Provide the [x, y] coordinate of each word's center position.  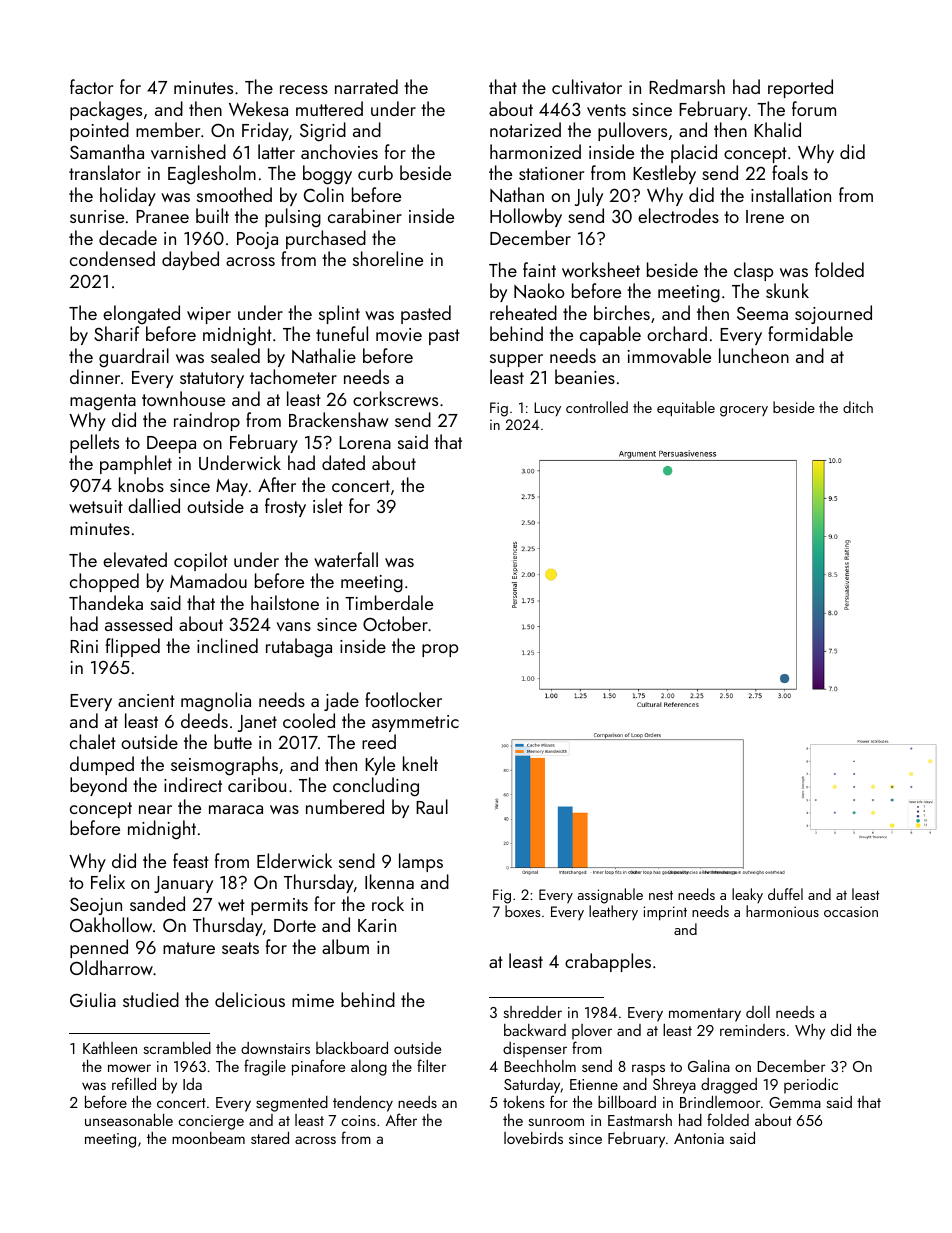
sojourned [833, 314]
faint [539, 269]
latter [276, 151]
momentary [705, 1015]
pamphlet [136, 464]
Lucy [547, 409]
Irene [765, 216]
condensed [112, 258]
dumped [102, 765]
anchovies [339, 151]
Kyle [380, 765]
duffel [785, 894]
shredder [532, 1012]
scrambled [177, 1048]
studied [151, 999]
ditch [858, 407]
